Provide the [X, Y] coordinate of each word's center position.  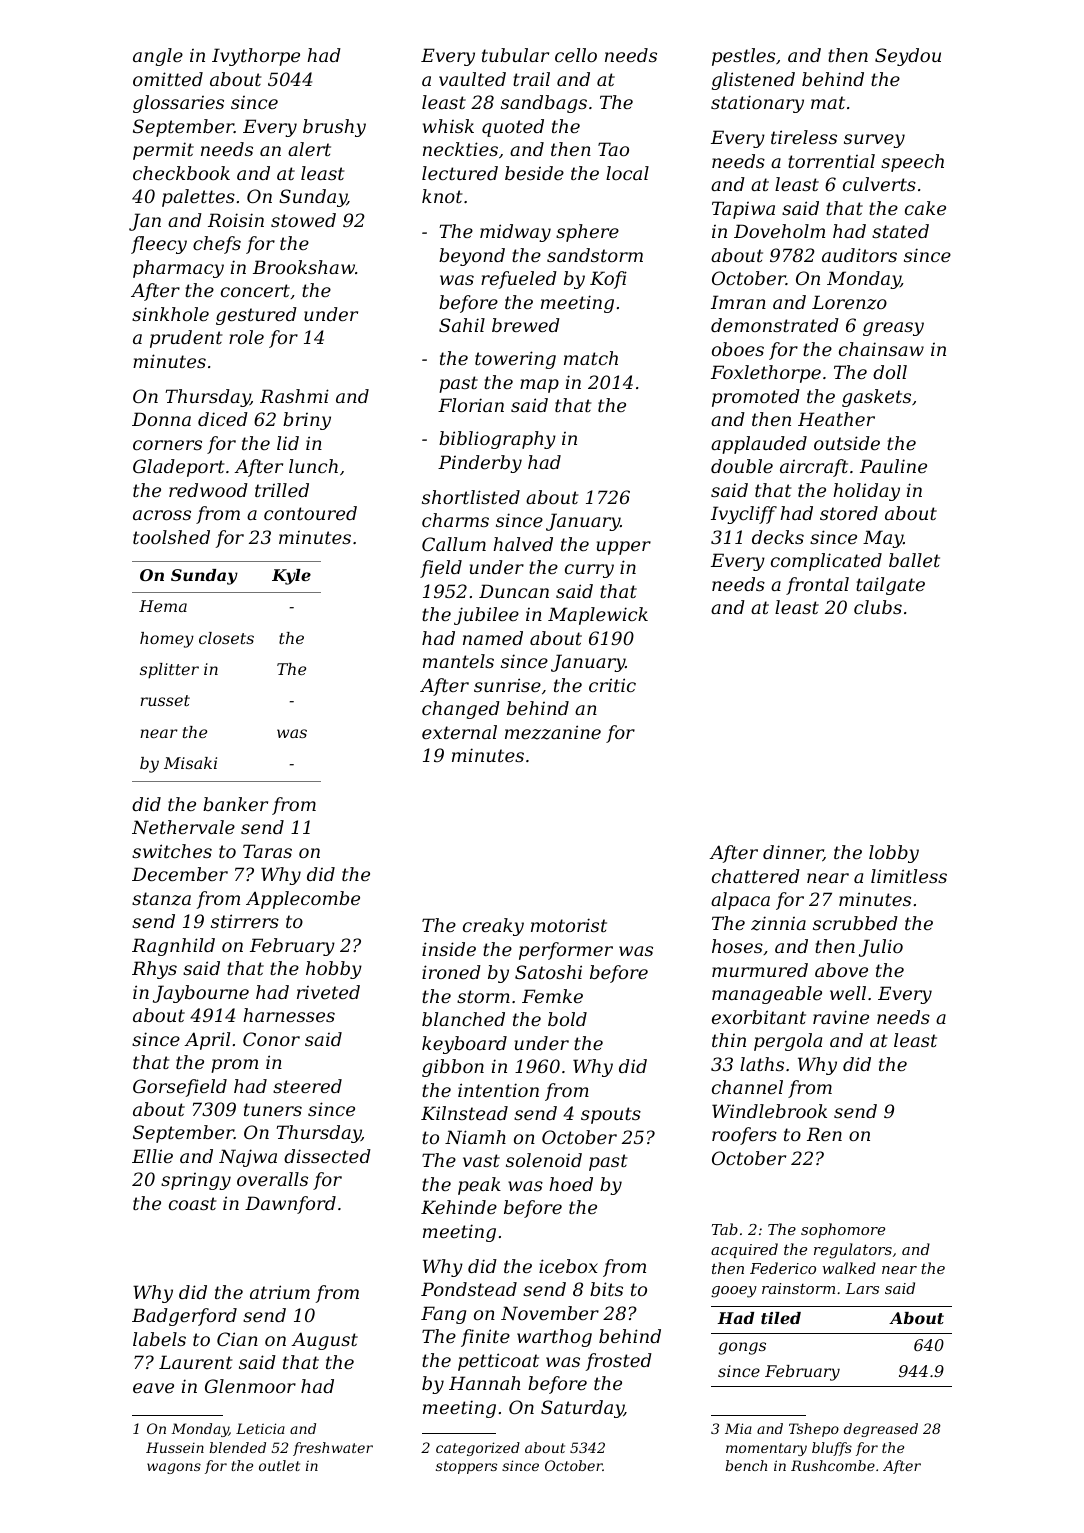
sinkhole [170, 314]
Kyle [291, 577]
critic [612, 685]
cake [925, 208]
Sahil [462, 325]
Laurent [195, 1362]
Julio [881, 948]
